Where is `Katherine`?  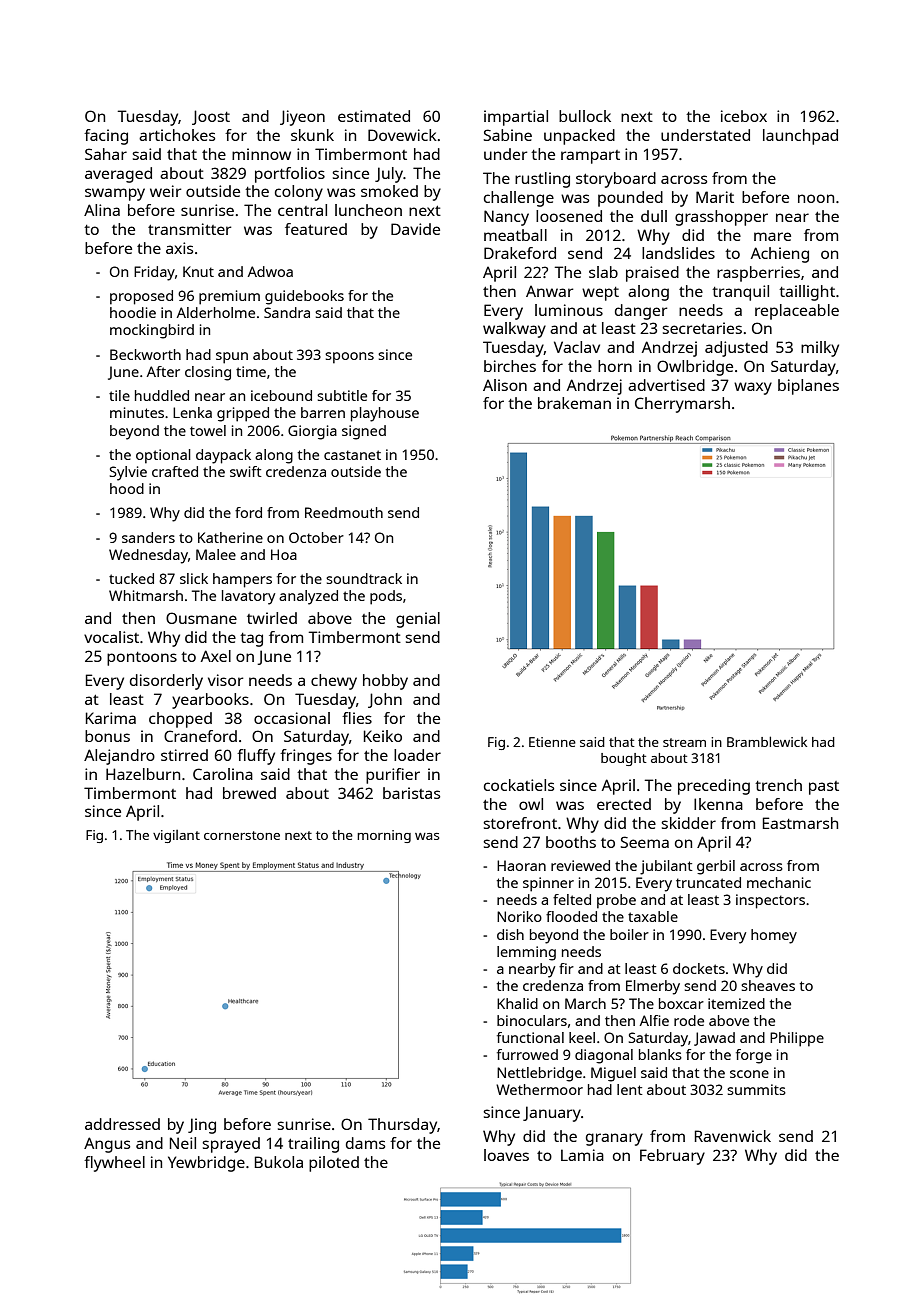 Katherine is located at coordinates (230, 537).
